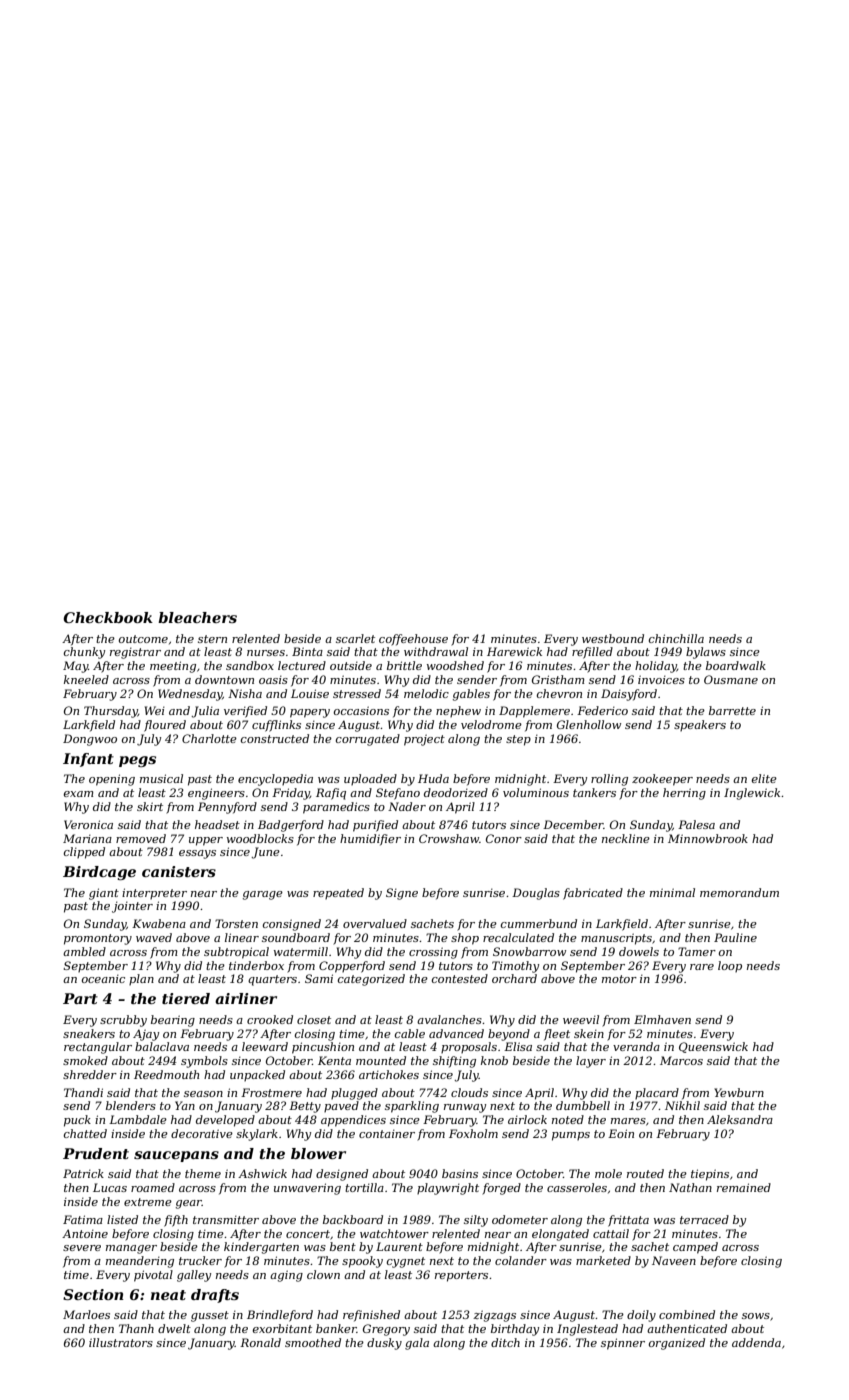  What do you see at coordinates (154, 937) in the screenshot?
I see `waved` at bounding box center [154, 937].
